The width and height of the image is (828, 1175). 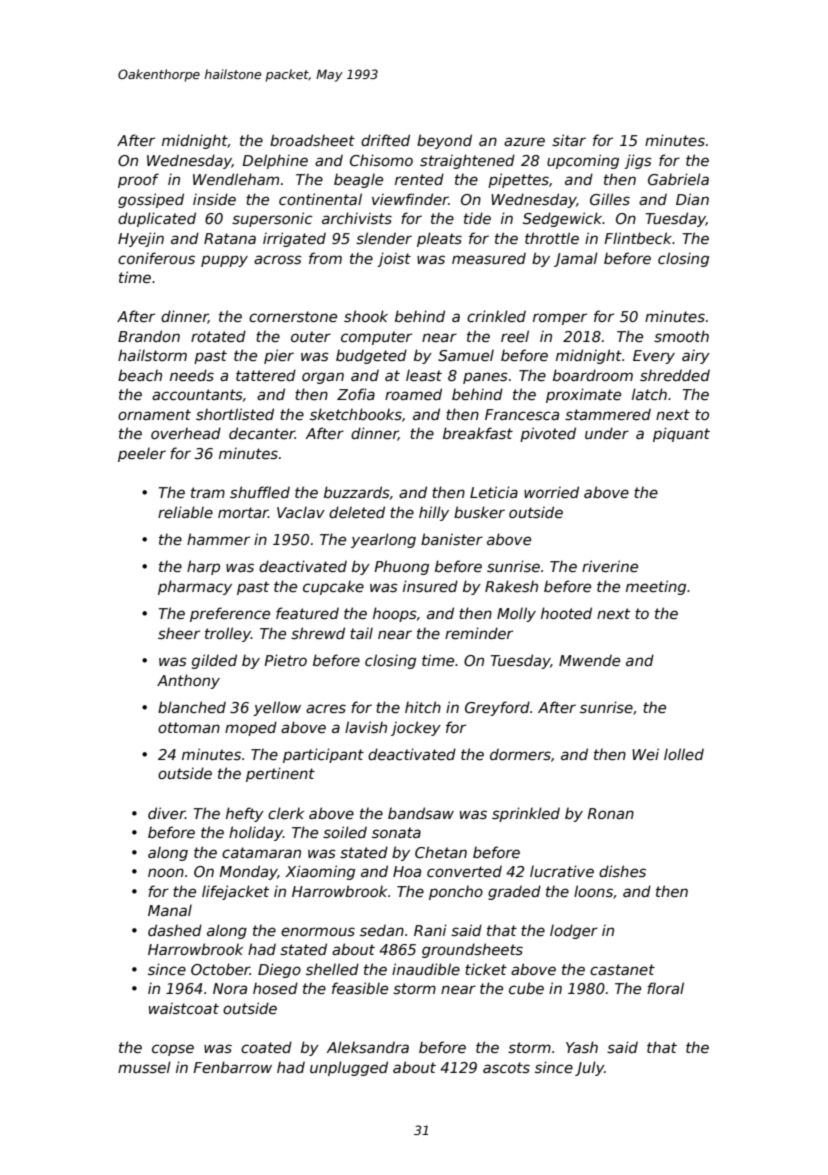 What do you see at coordinates (576, 259) in the image?
I see `Jamal` at bounding box center [576, 259].
